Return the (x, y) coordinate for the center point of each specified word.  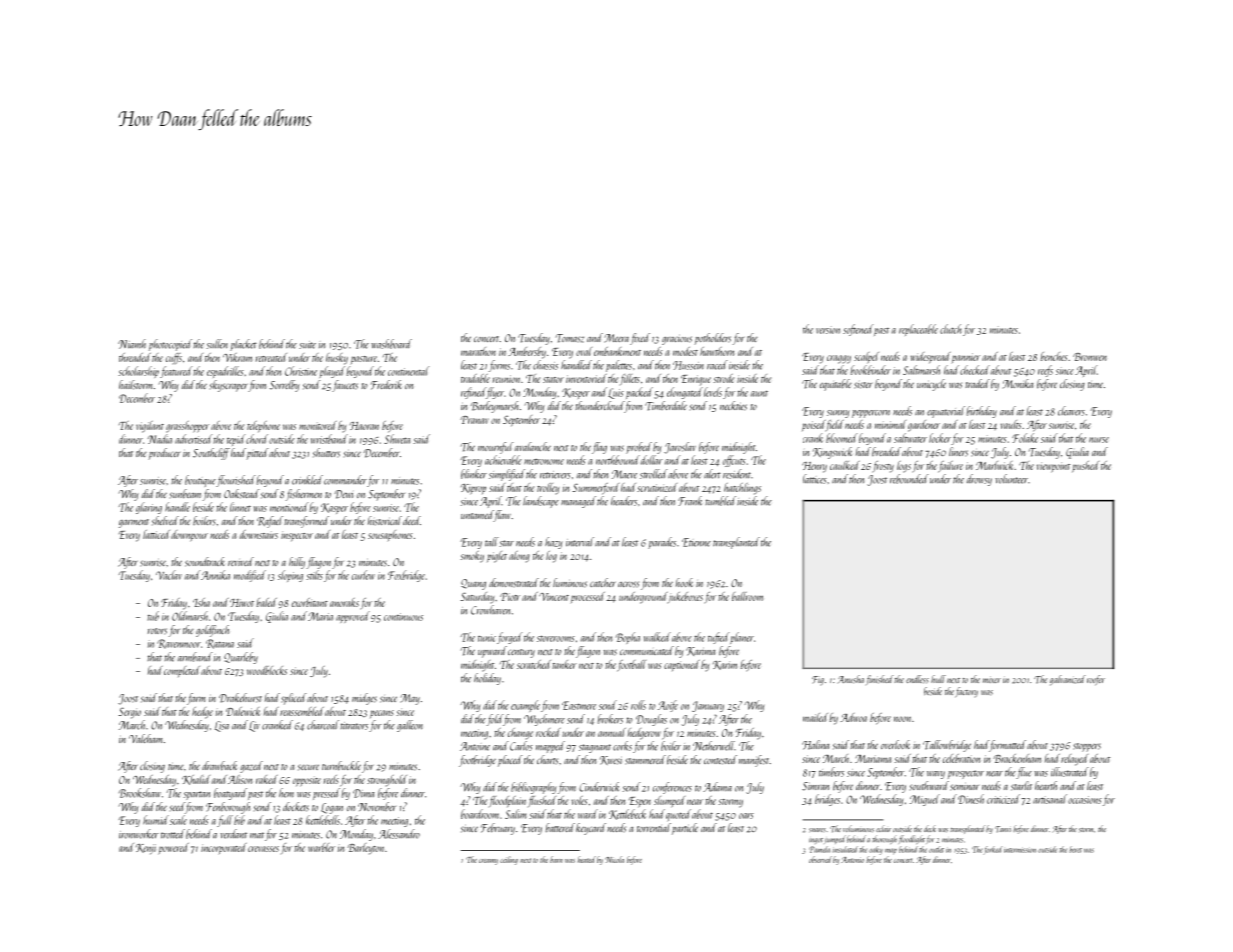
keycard (591, 829)
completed (182, 671)
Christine (301, 371)
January (708, 706)
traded (977, 383)
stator (553, 380)
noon (902, 719)
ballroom (747, 596)
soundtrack (205, 562)
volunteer (1011, 479)
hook (684, 582)
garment (134, 523)
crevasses (263, 849)
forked (992, 850)
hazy (554, 543)
